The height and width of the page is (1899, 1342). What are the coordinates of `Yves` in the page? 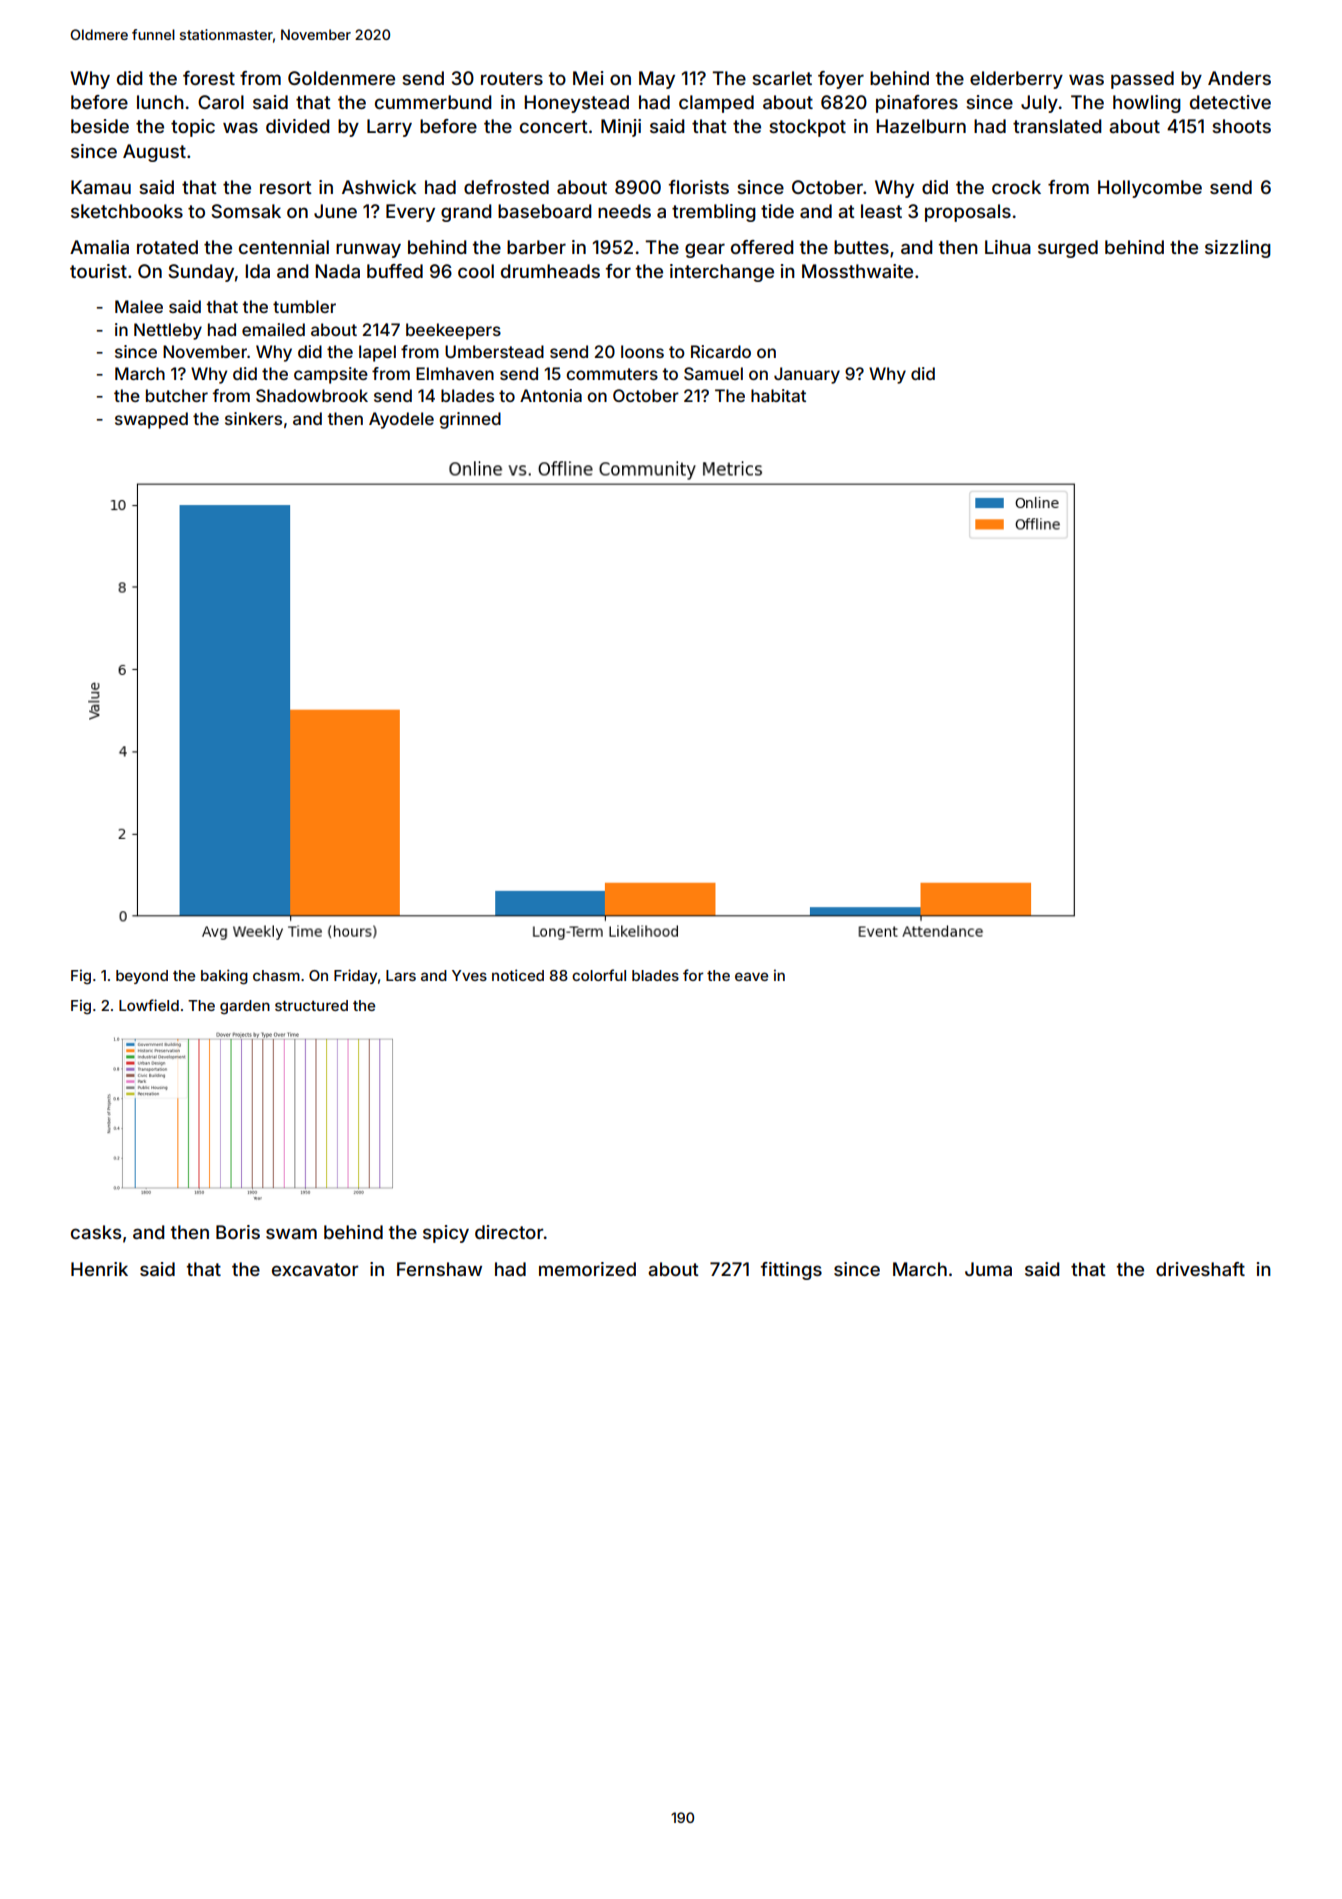 It's located at (469, 975).
